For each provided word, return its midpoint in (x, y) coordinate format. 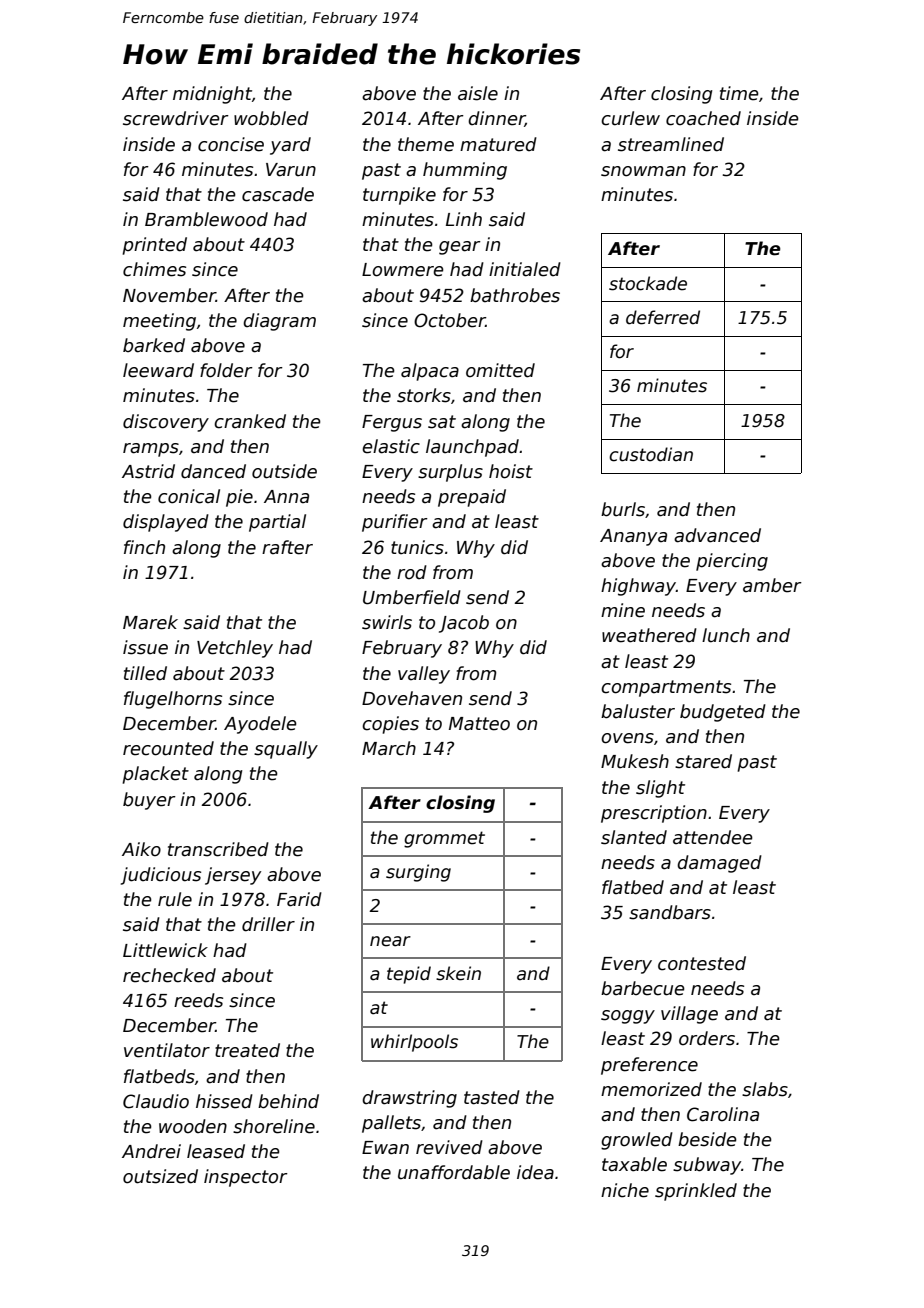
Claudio (156, 1101)
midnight (212, 95)
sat (442, 422)
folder (226, 370)
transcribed (218, 849)
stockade (648, 283)
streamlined (671, 144)
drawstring (409, 1099)
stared (703, 761)
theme (426, 144)
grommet (444, 839)
